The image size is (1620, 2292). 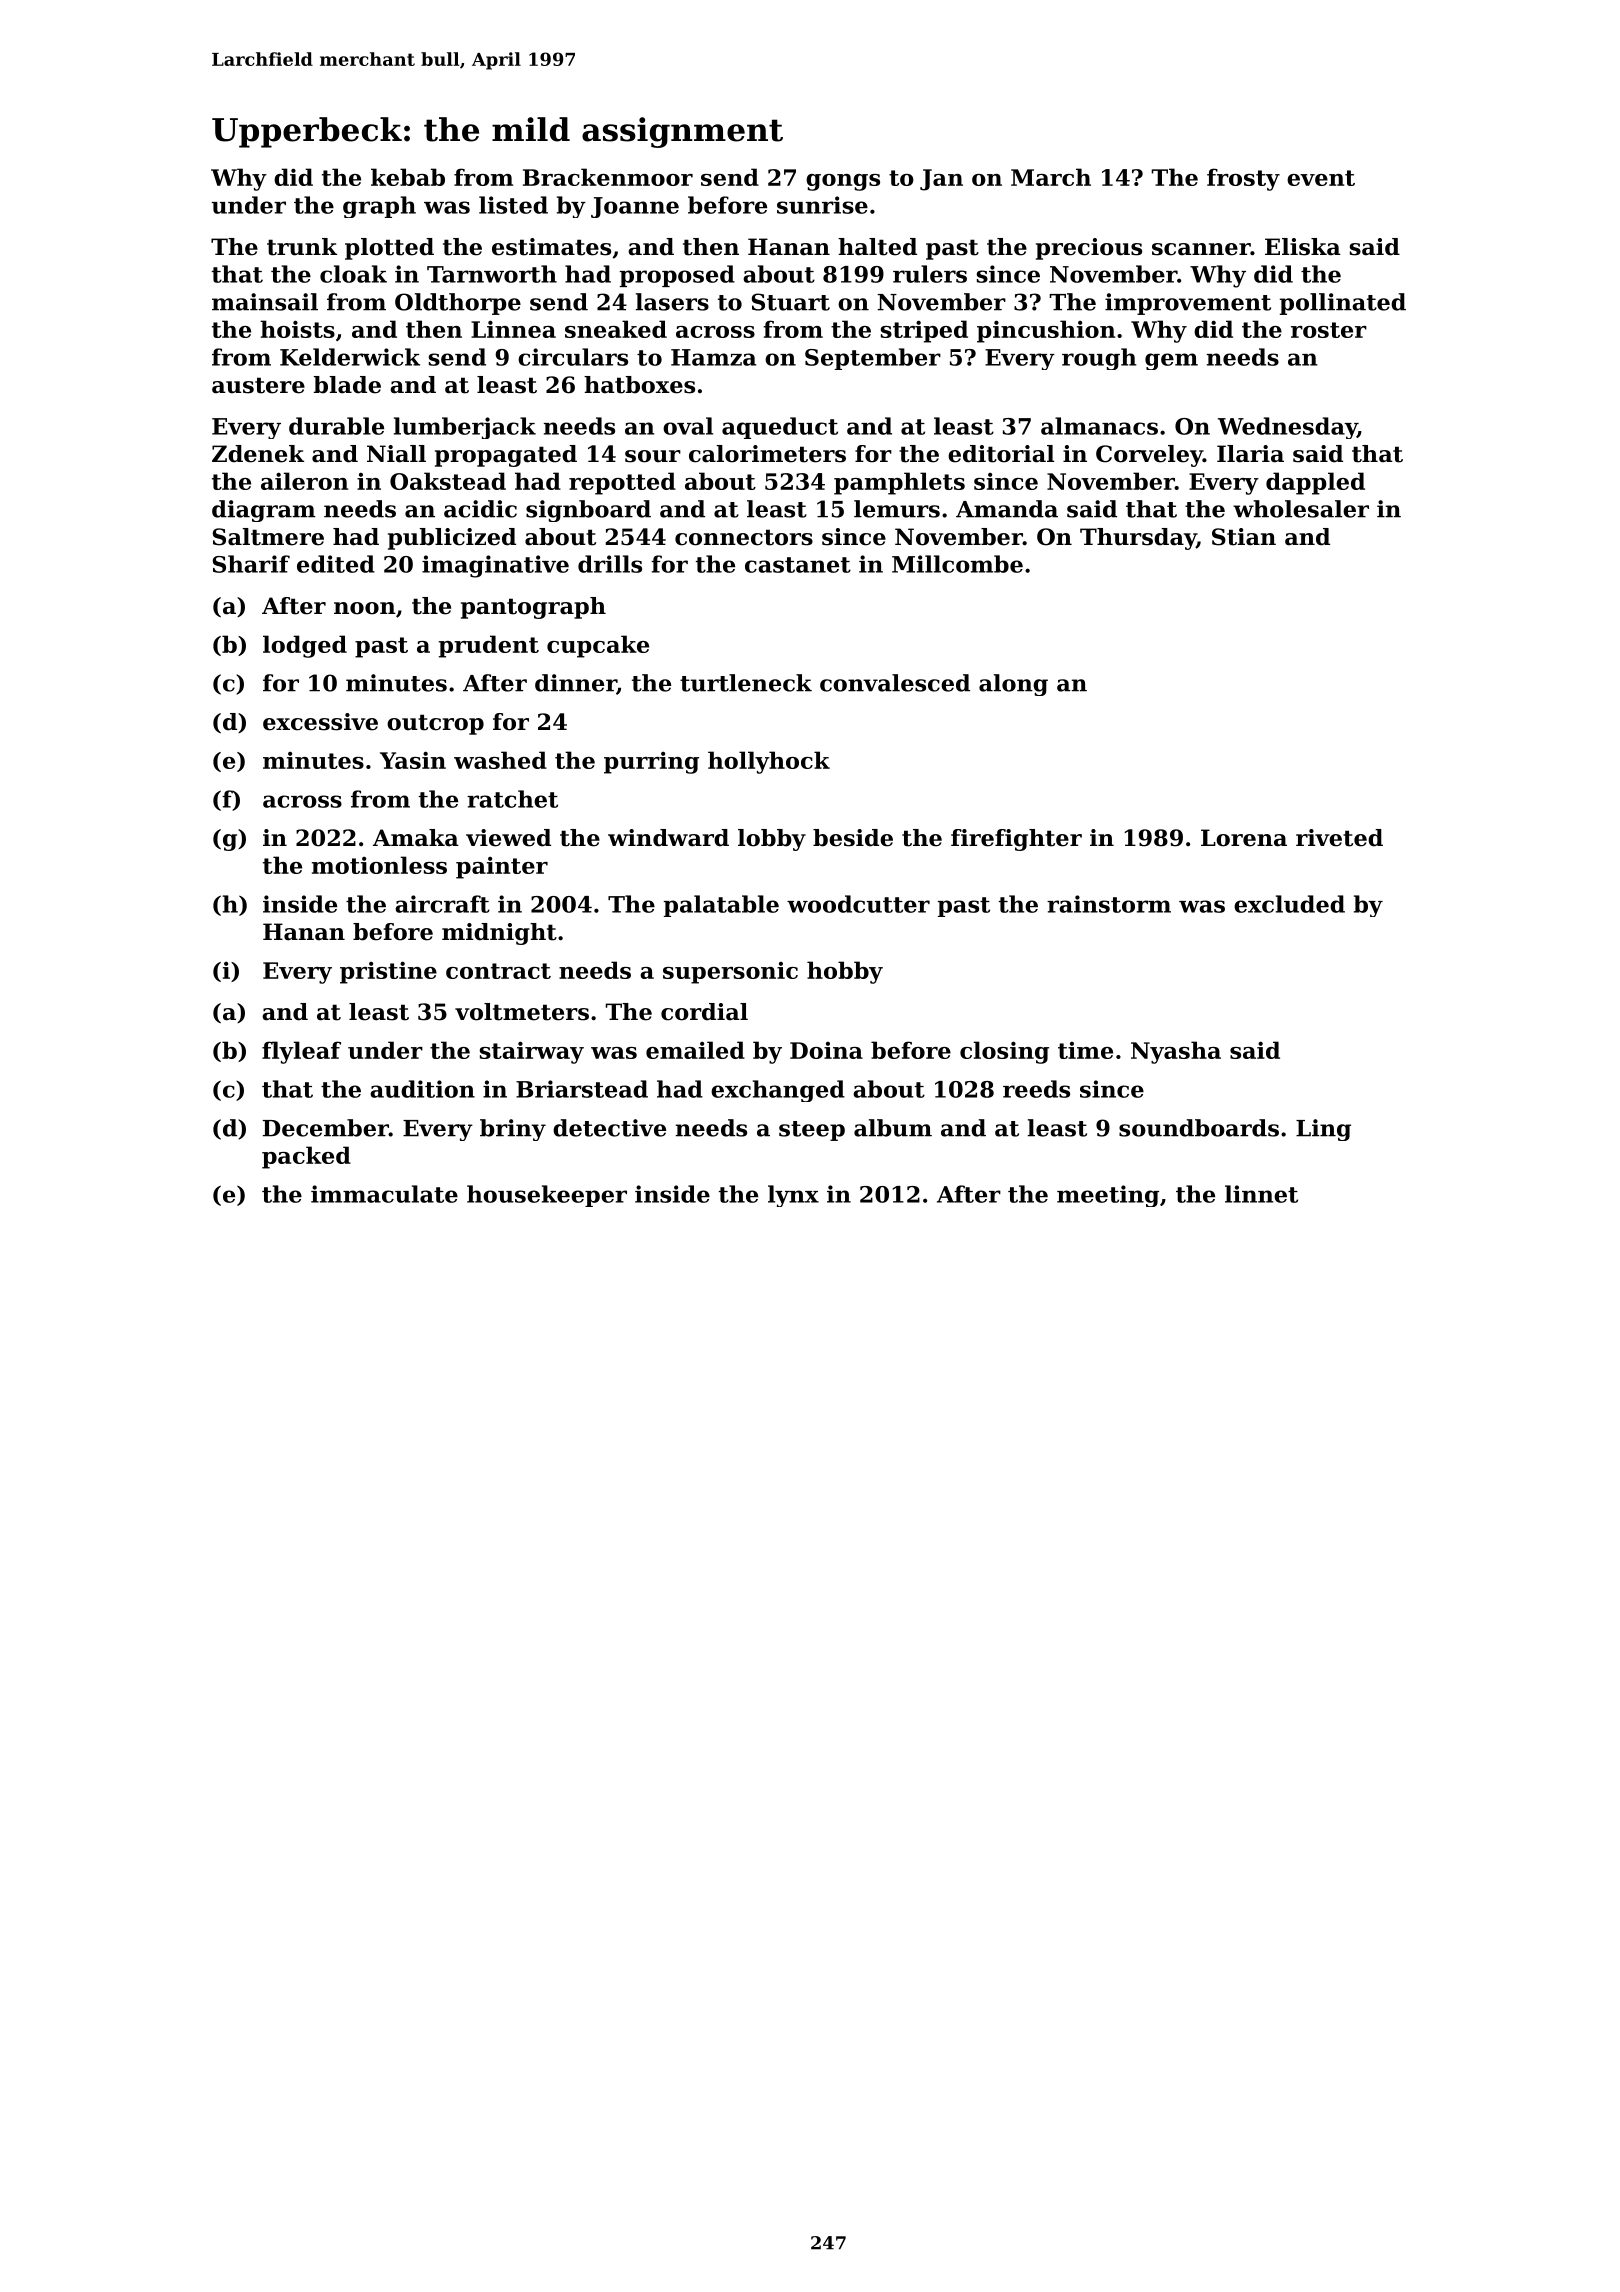 What do you see at coordinates (302, 247) in the screenshot?
I see `trunk` at bounding box center [302, 247].
